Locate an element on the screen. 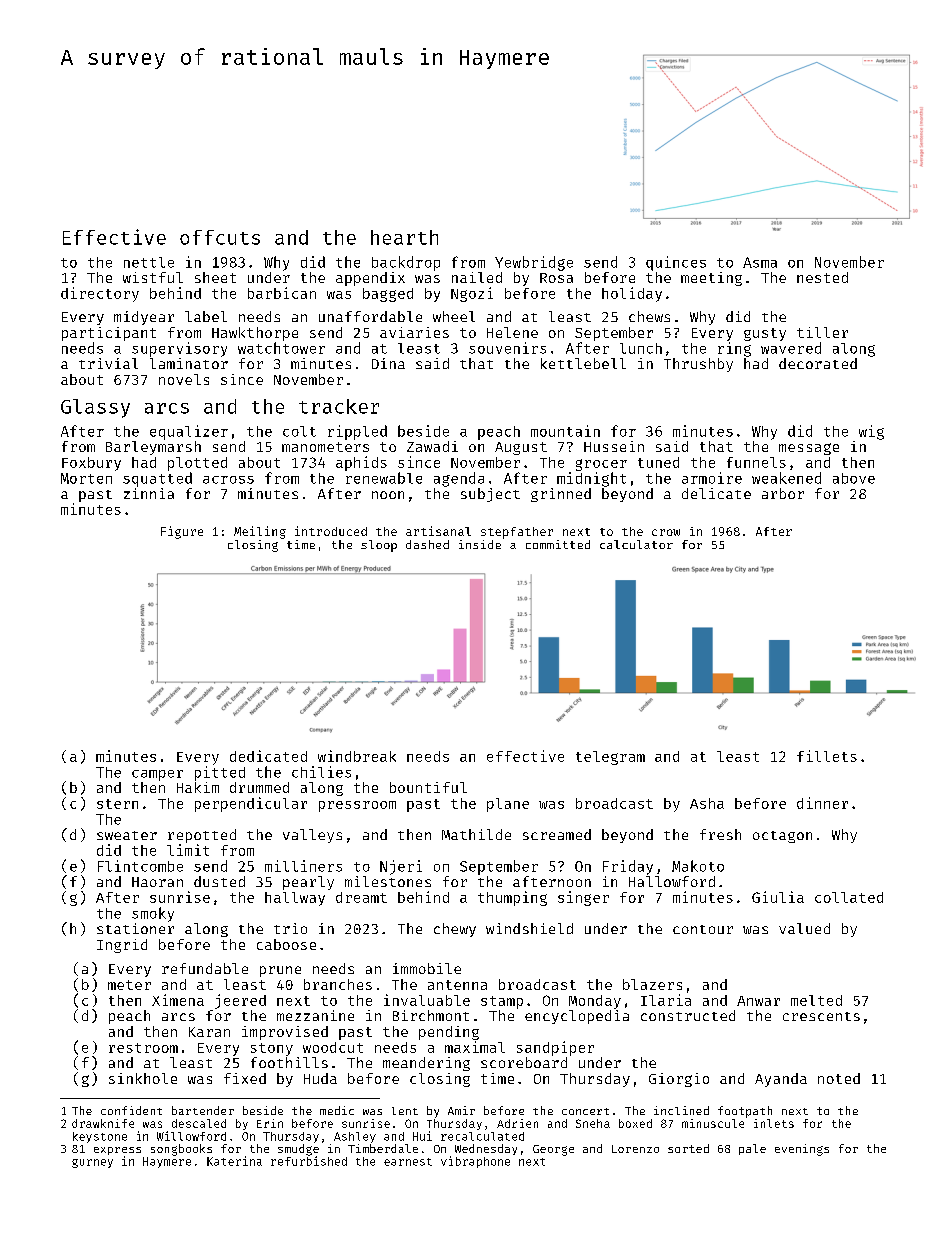  wistful is located at coordinates (153, 277).
